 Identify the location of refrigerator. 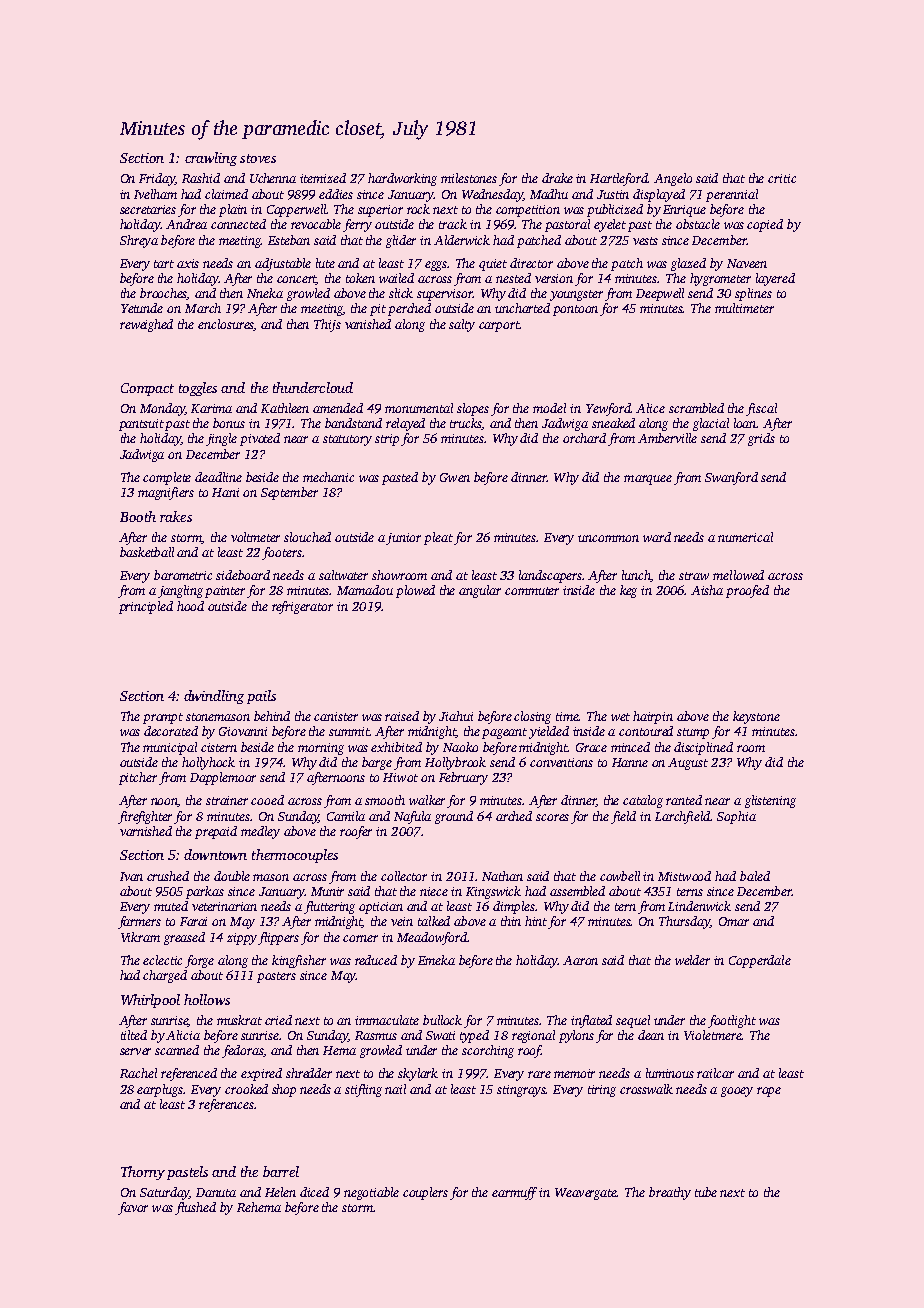
(302, 607).
